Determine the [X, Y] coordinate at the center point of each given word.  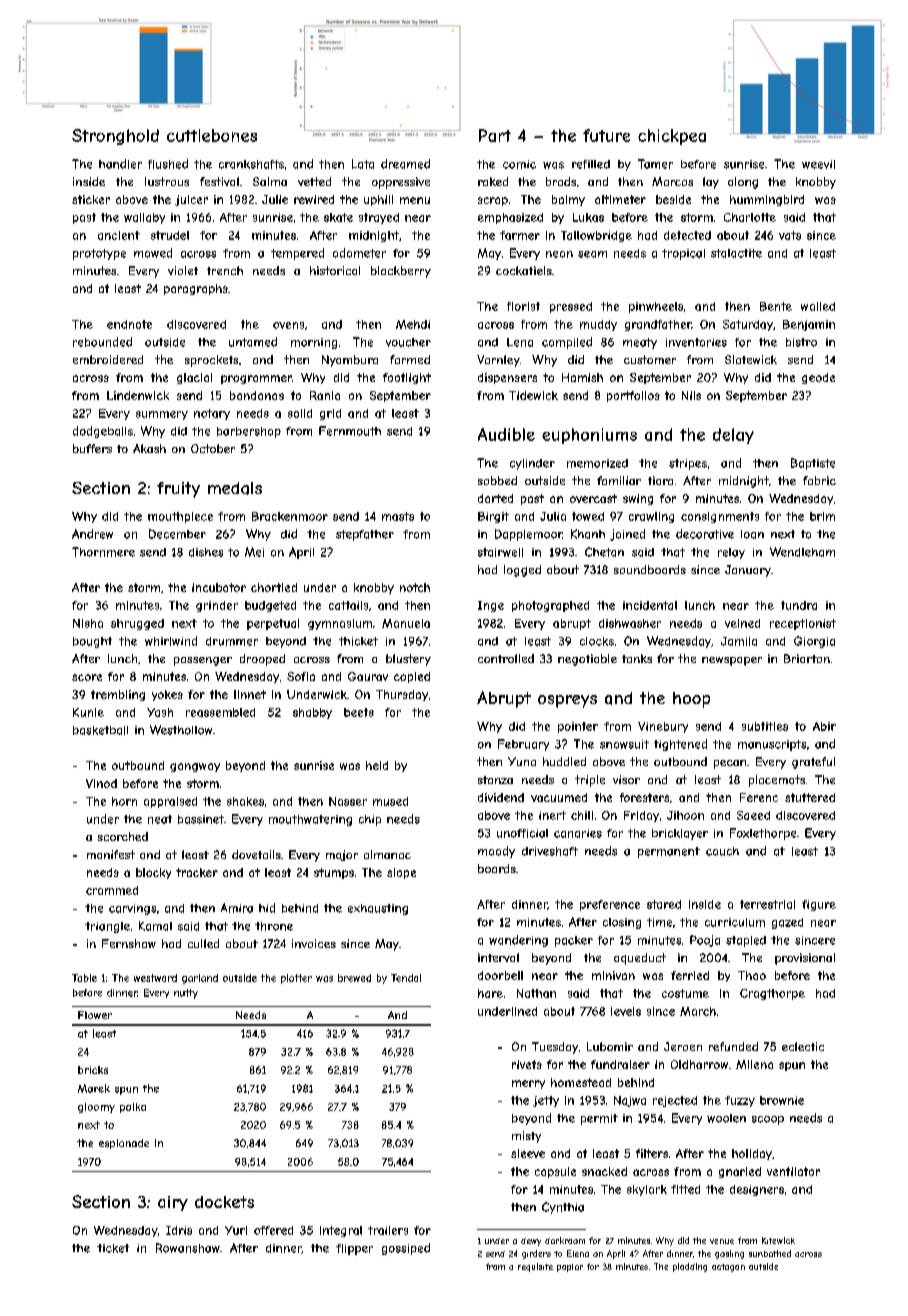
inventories [696, 342]
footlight [407, 378]
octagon [728, 1268]
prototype [99, 254]
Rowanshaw [188, 1248]
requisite [535, 1267]
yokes [167, 695]
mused [390, 801]
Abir [824, 726]
